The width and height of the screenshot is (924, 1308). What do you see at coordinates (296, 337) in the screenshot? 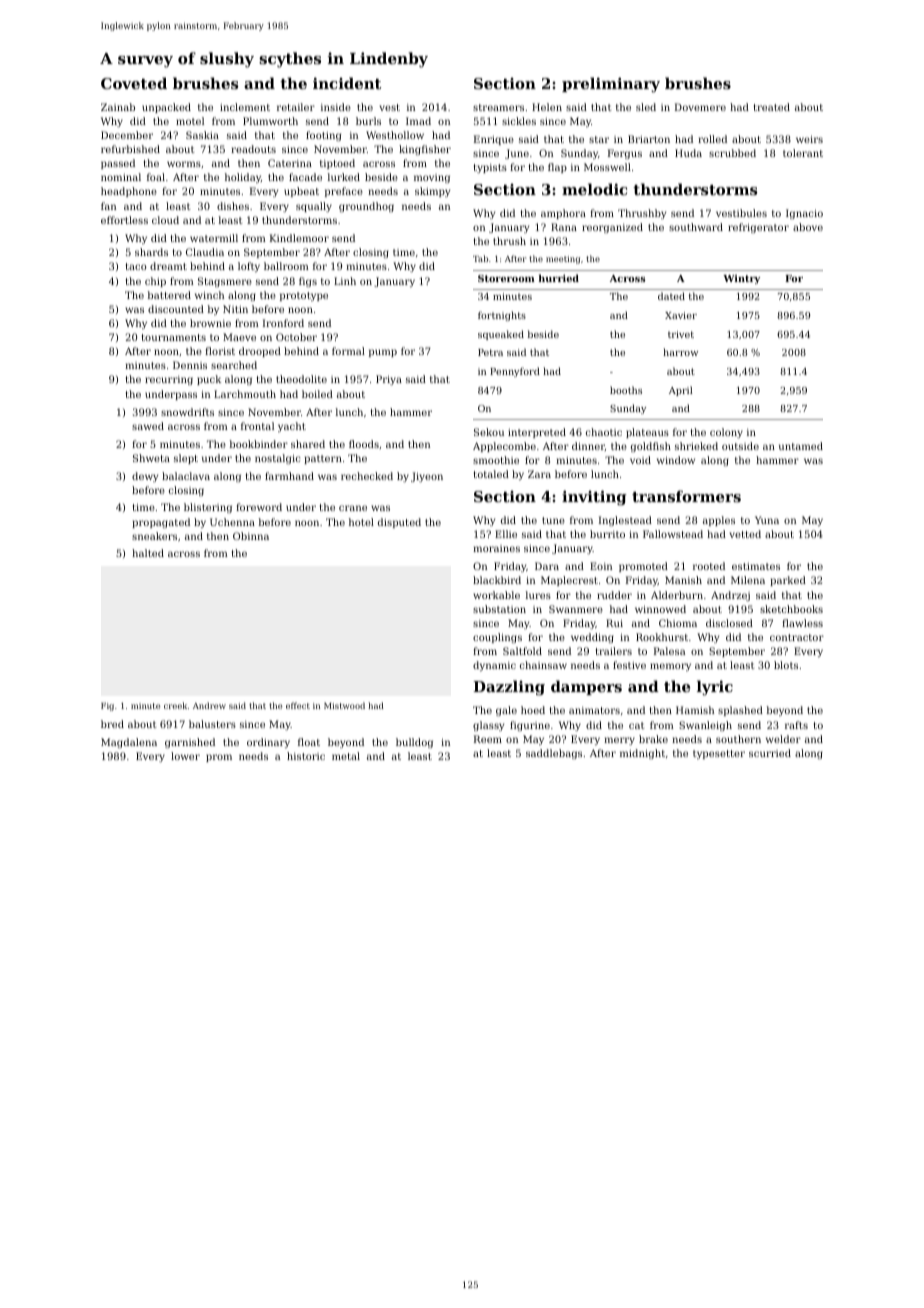
I see `October` at bounding box center [296, 337].
